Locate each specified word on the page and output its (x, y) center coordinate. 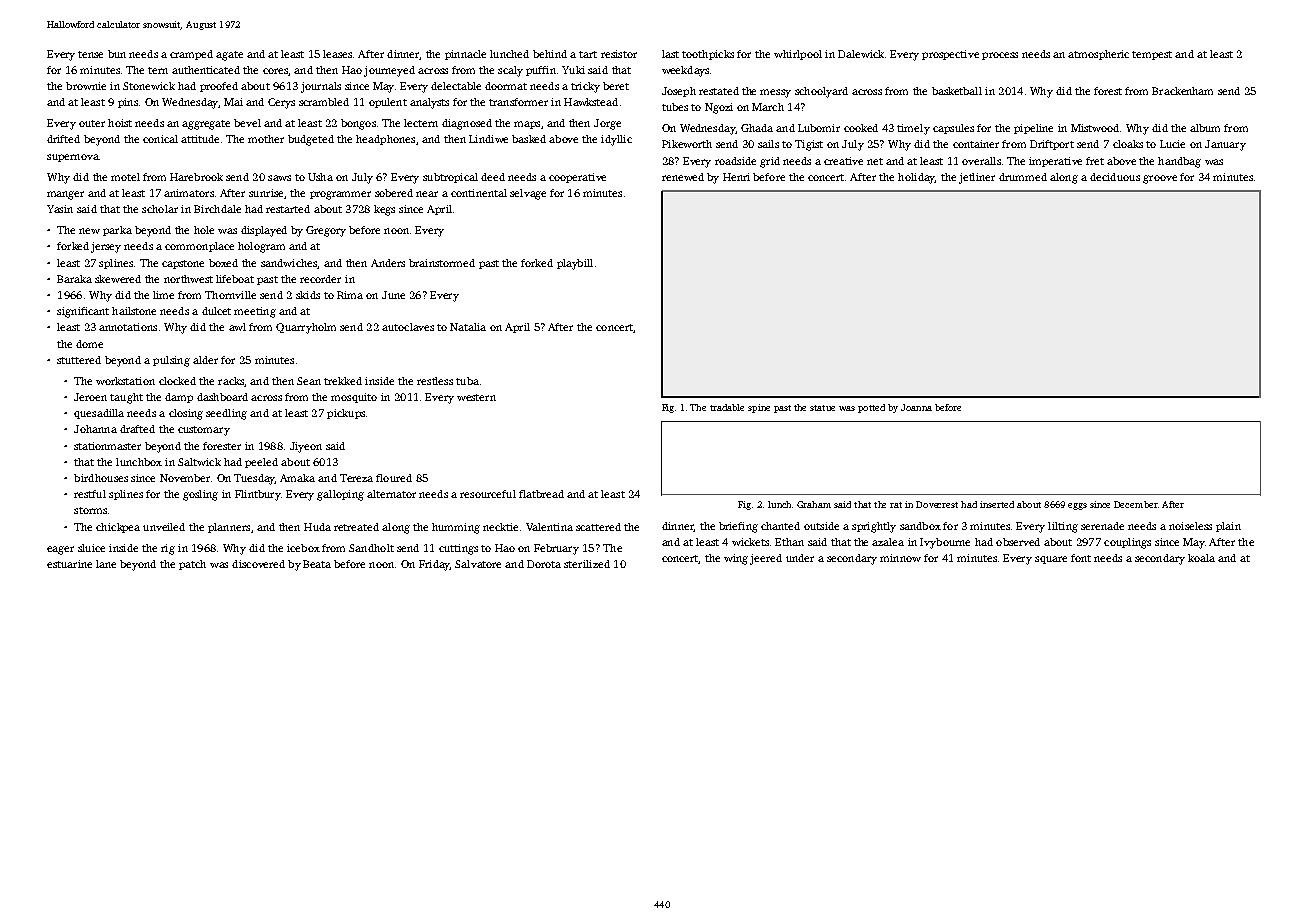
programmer (340, 195)
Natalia (468, 327)
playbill (575, 264)
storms (90, 510)
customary (204, 431)
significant (83, 312)
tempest (1152, 55)
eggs (1077, 506)
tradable (727, 407)
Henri (736, 177)
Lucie (1172, 144)
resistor (619, 54)
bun (117, 54)
